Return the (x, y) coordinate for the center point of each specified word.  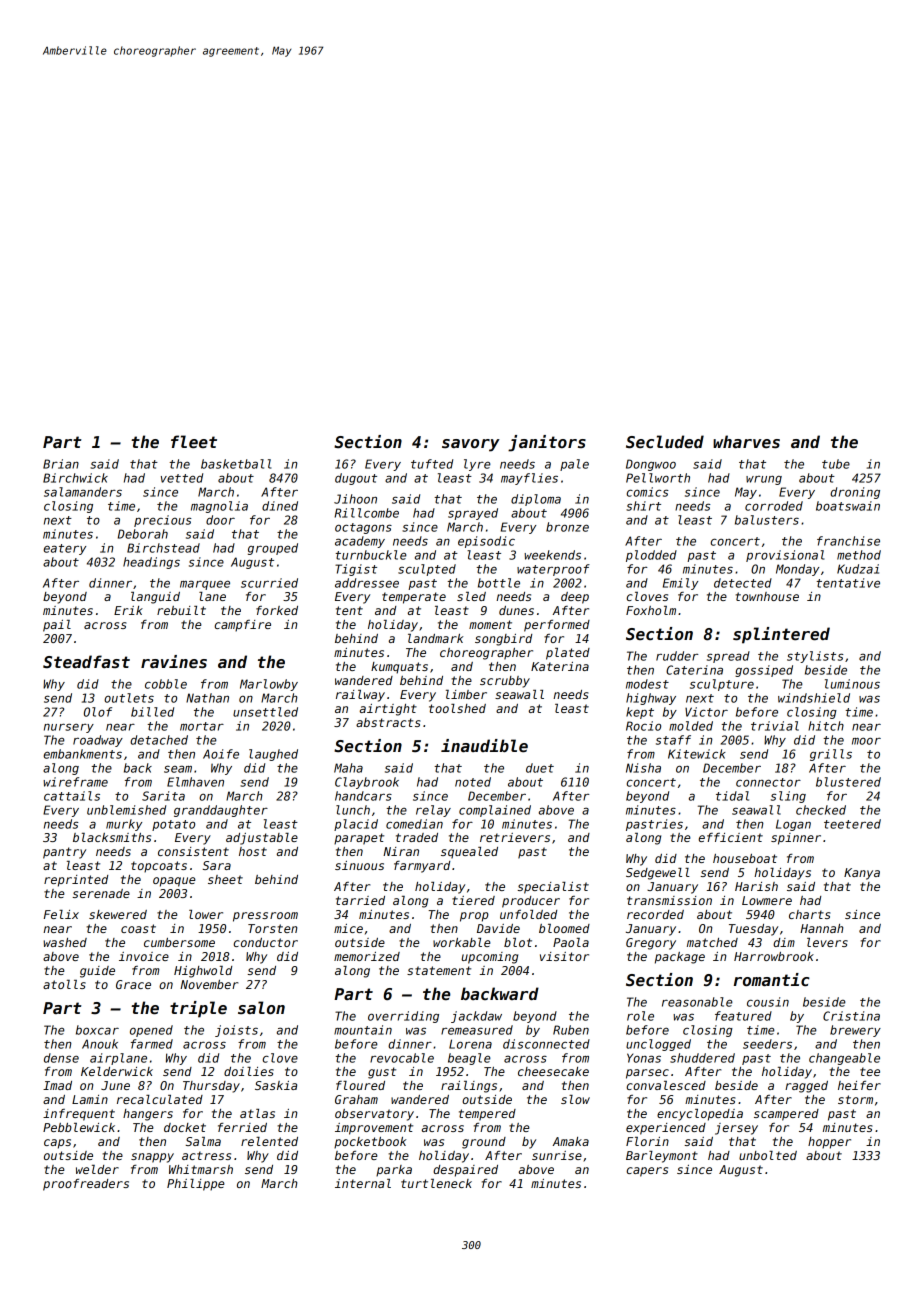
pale (574, 465)
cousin (768, 1002)
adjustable (262, 839)
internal (363, 1183)
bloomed (564, 928)
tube (836, 464)
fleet (194, 442)
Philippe (196, 1185)
